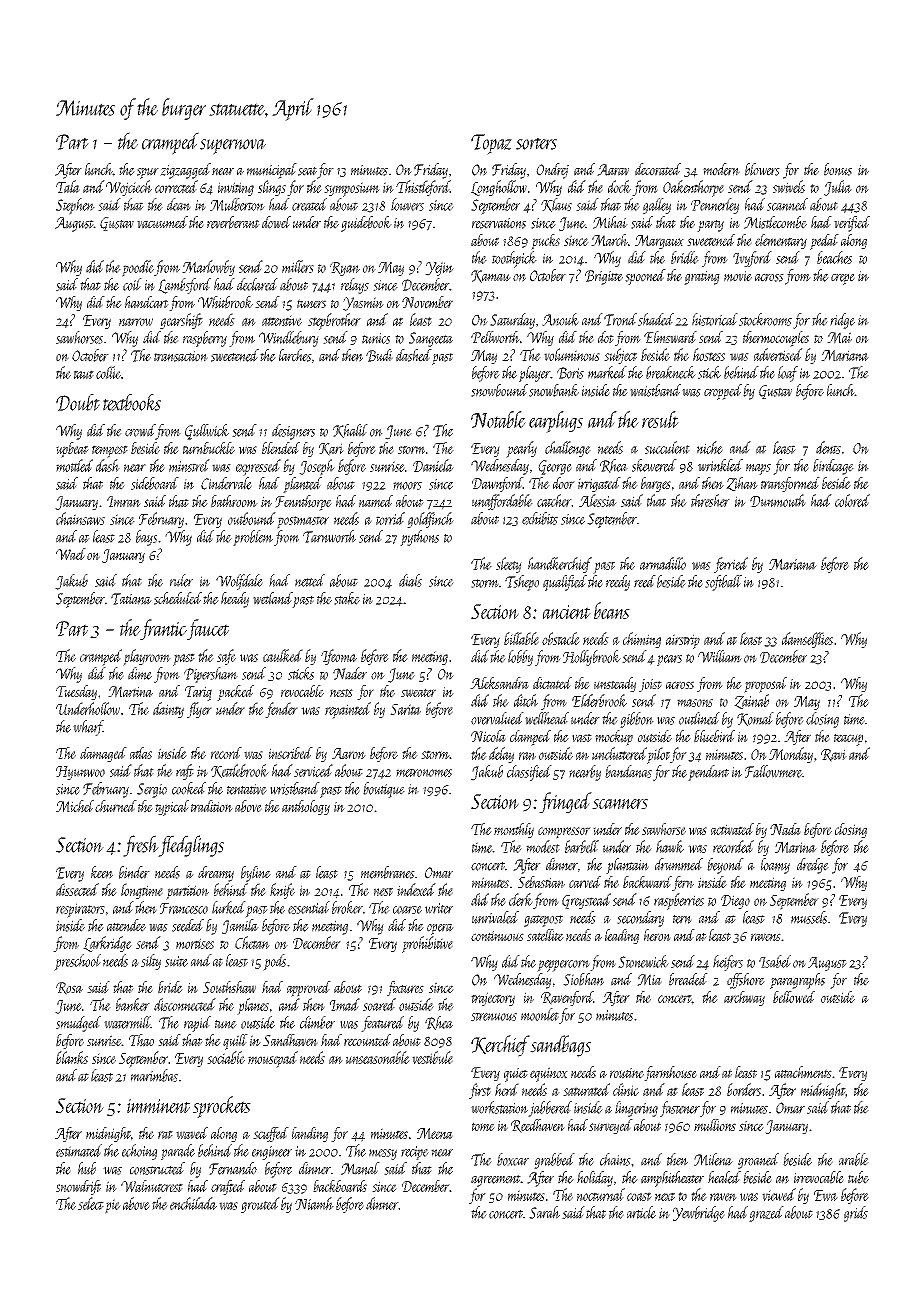  What do you see at coordinates (848, 740) in the screenshot?
I see `teacup` at bounding box center [848, 740].
